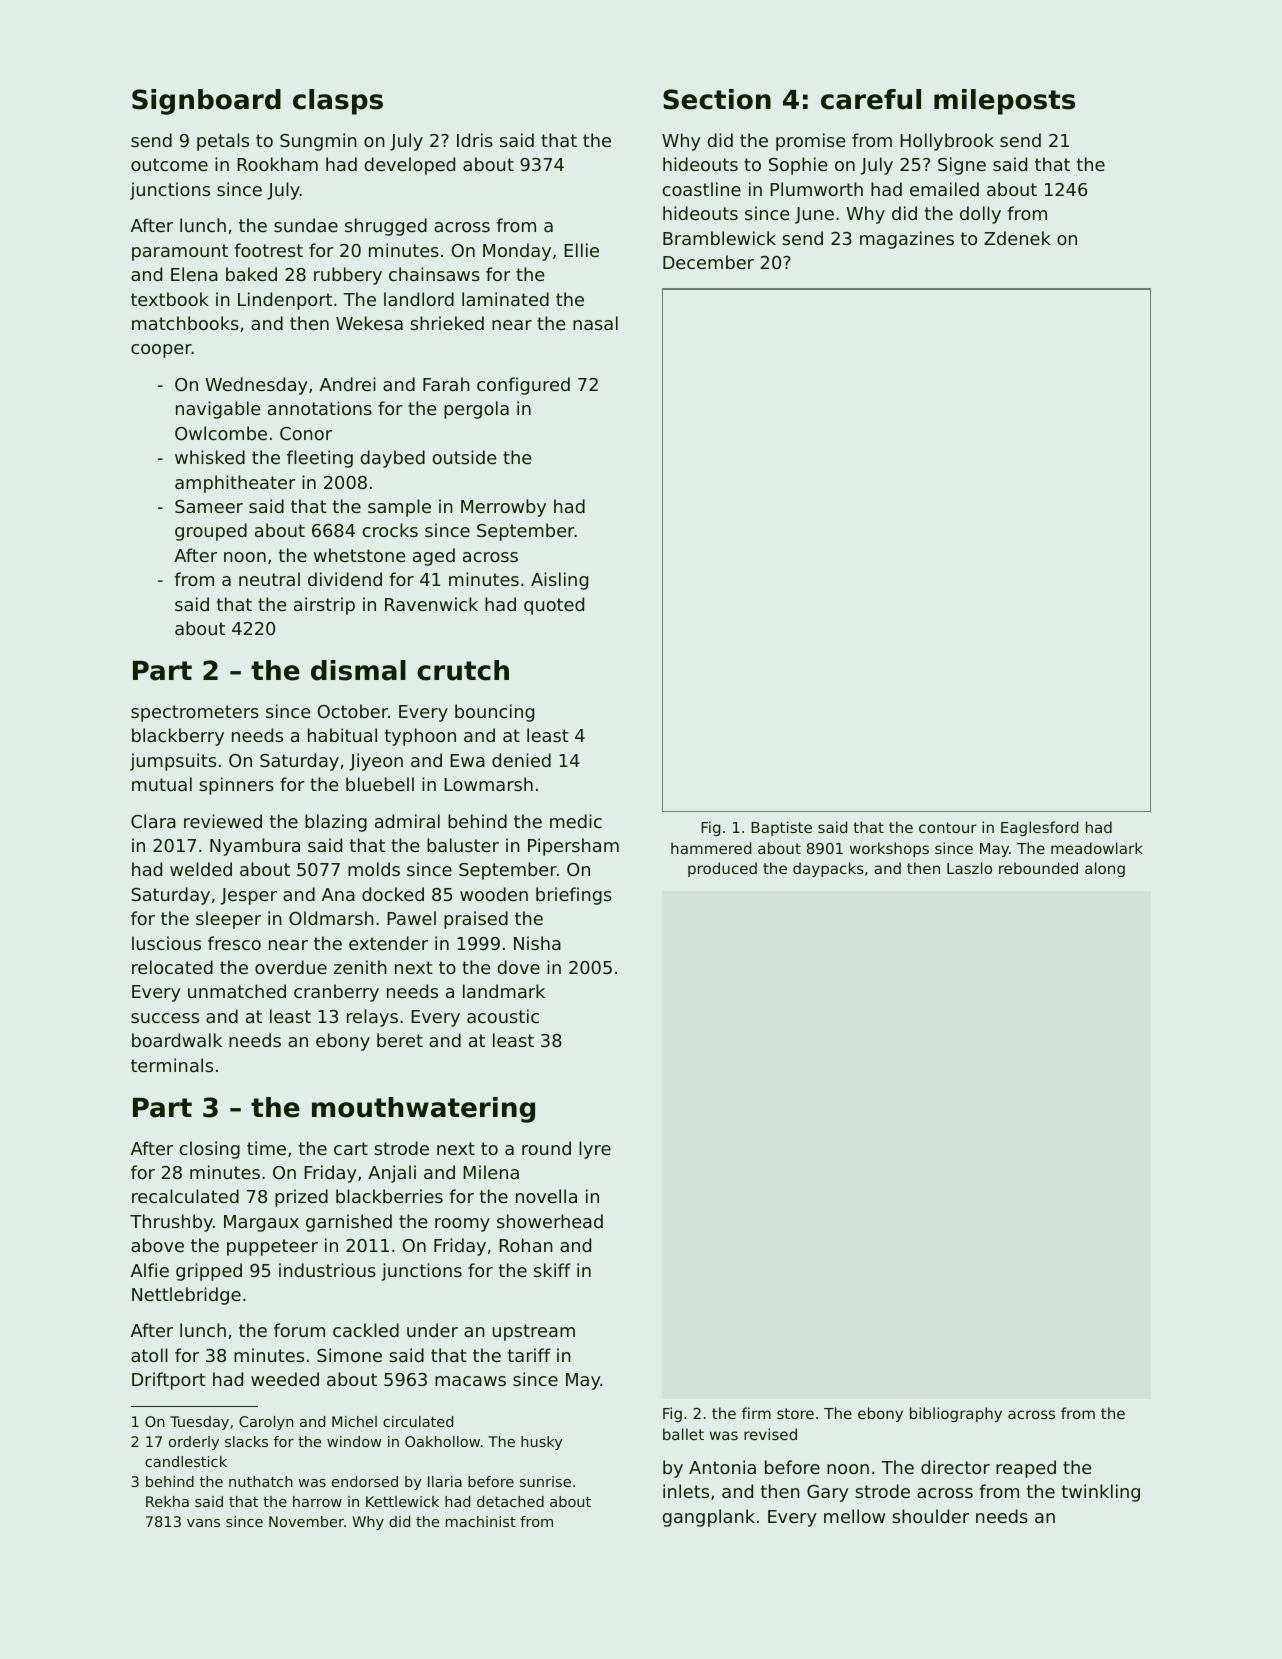  Describe the element at coordinates (948, 827) in the screenshot. I see `contour` at that location.
